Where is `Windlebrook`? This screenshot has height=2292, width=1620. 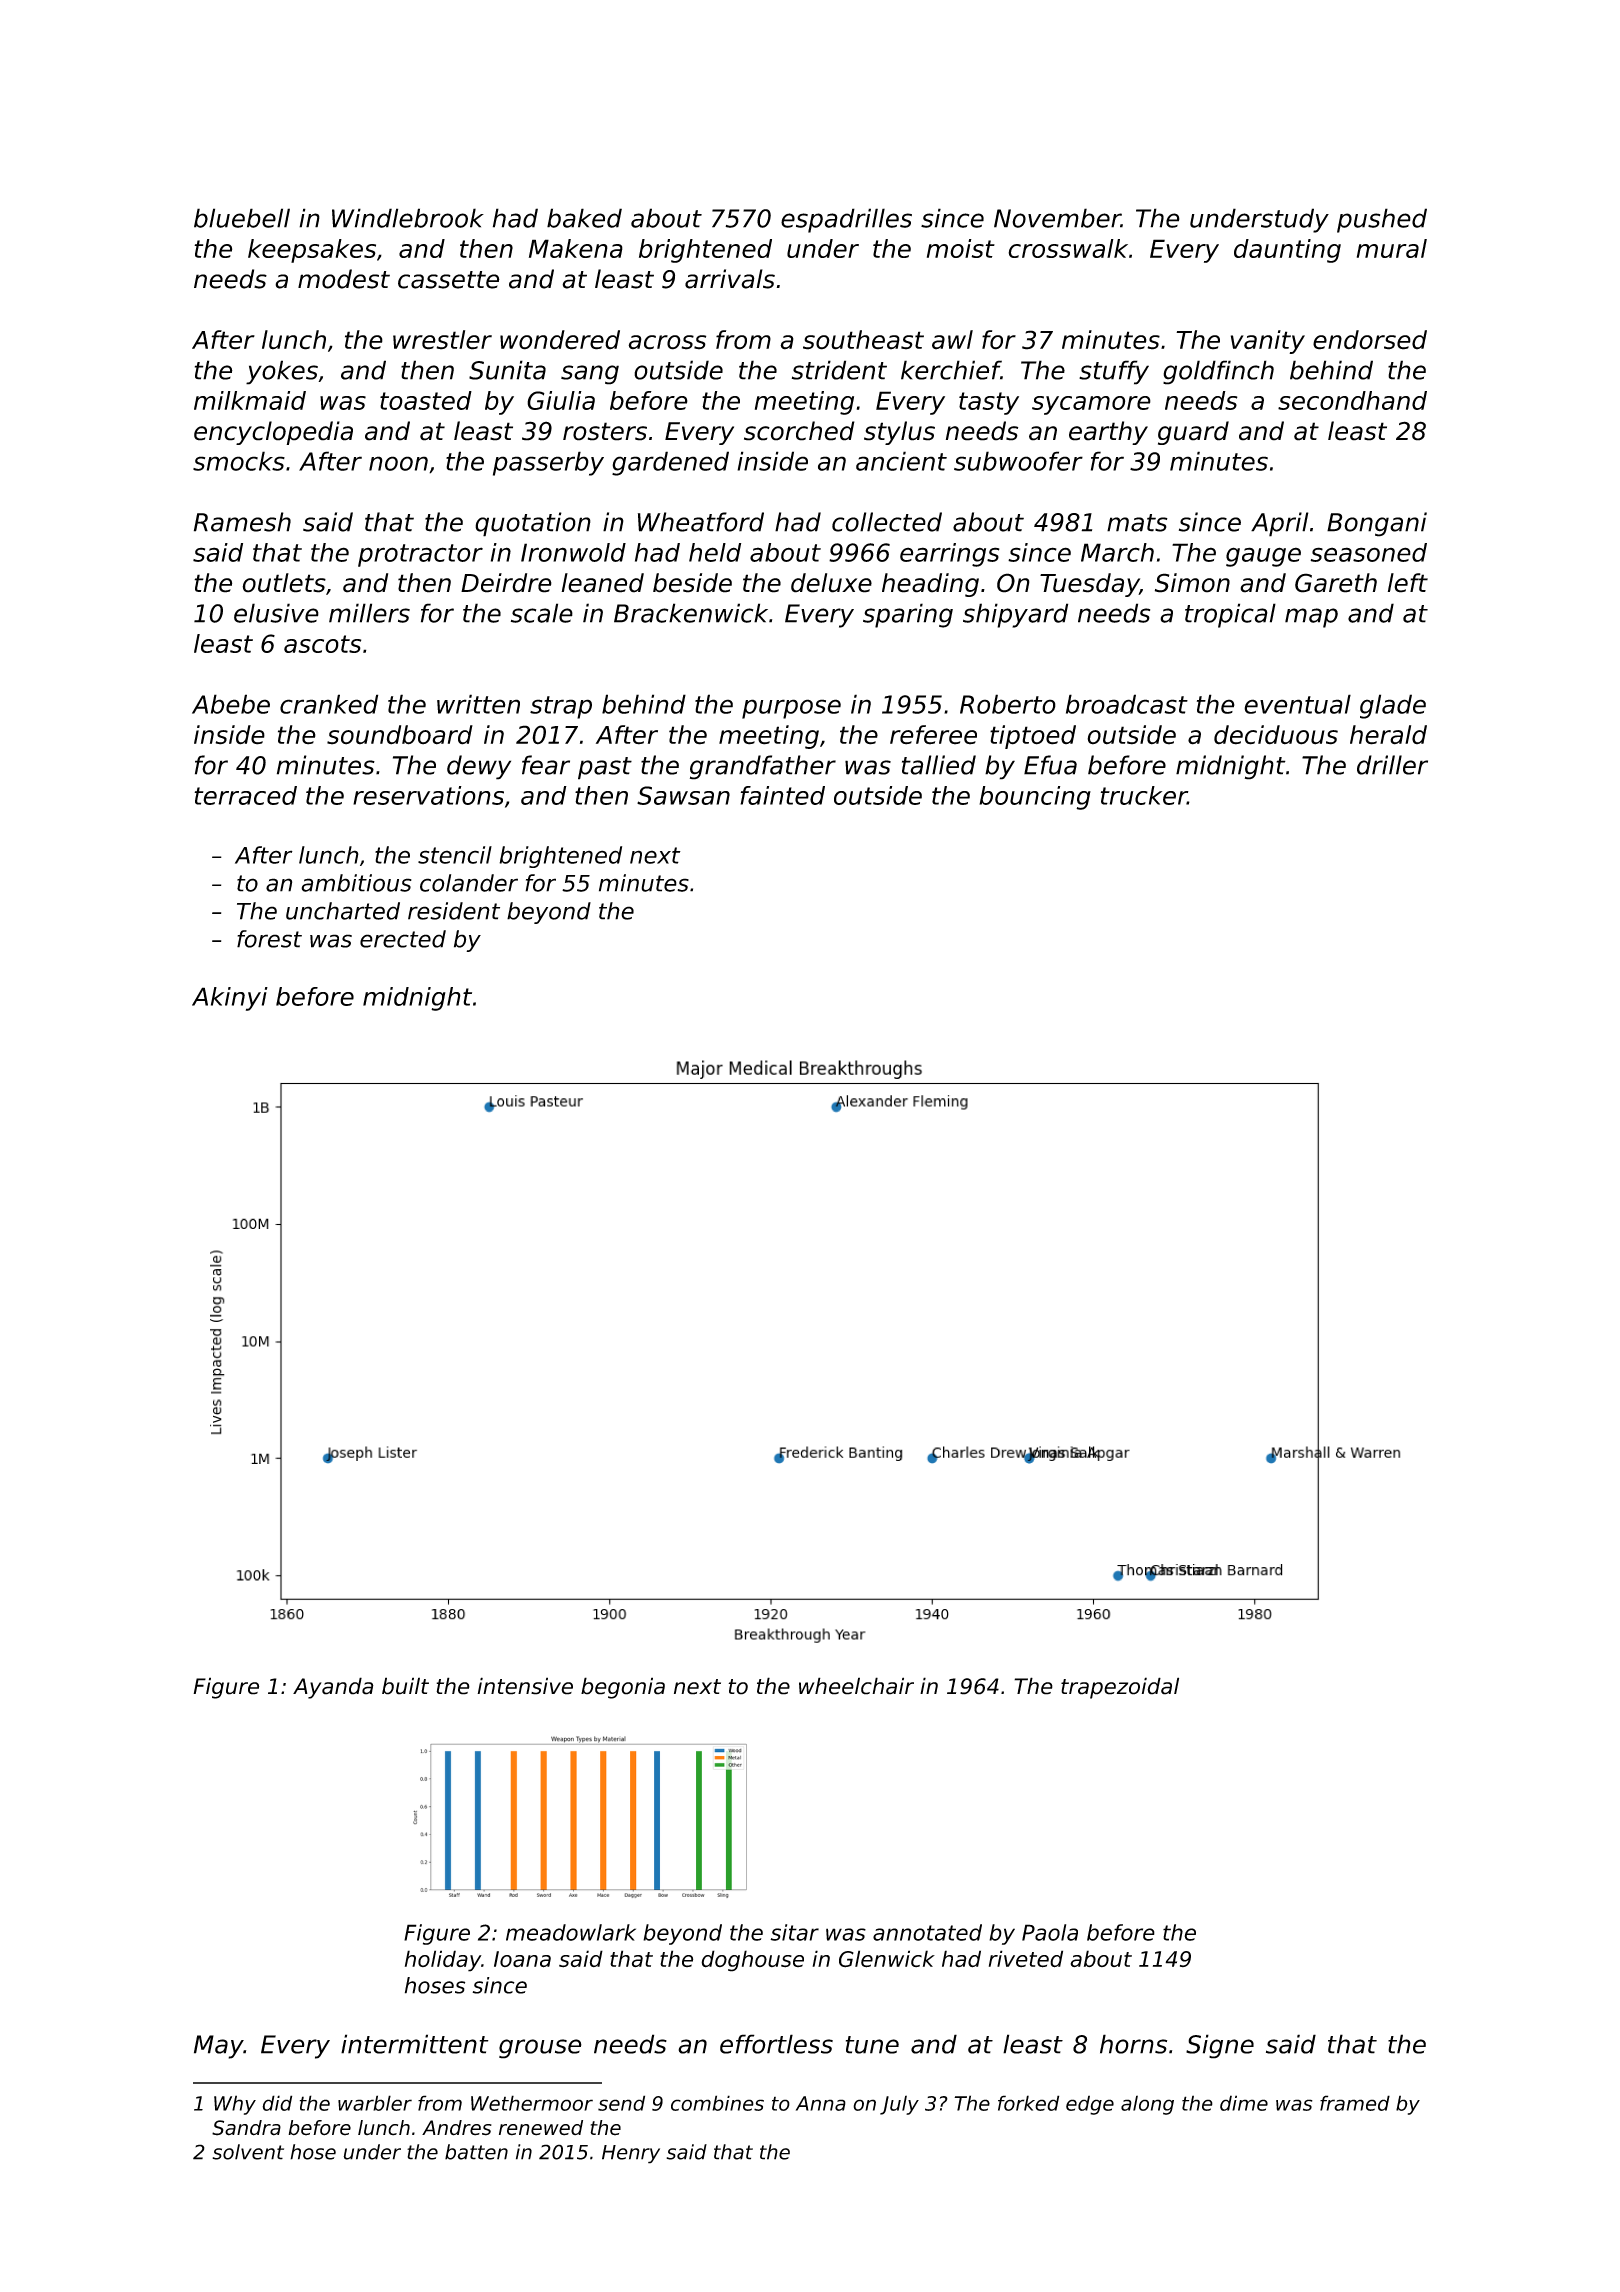
Windlebrook is located at coordinates (408, 218).
